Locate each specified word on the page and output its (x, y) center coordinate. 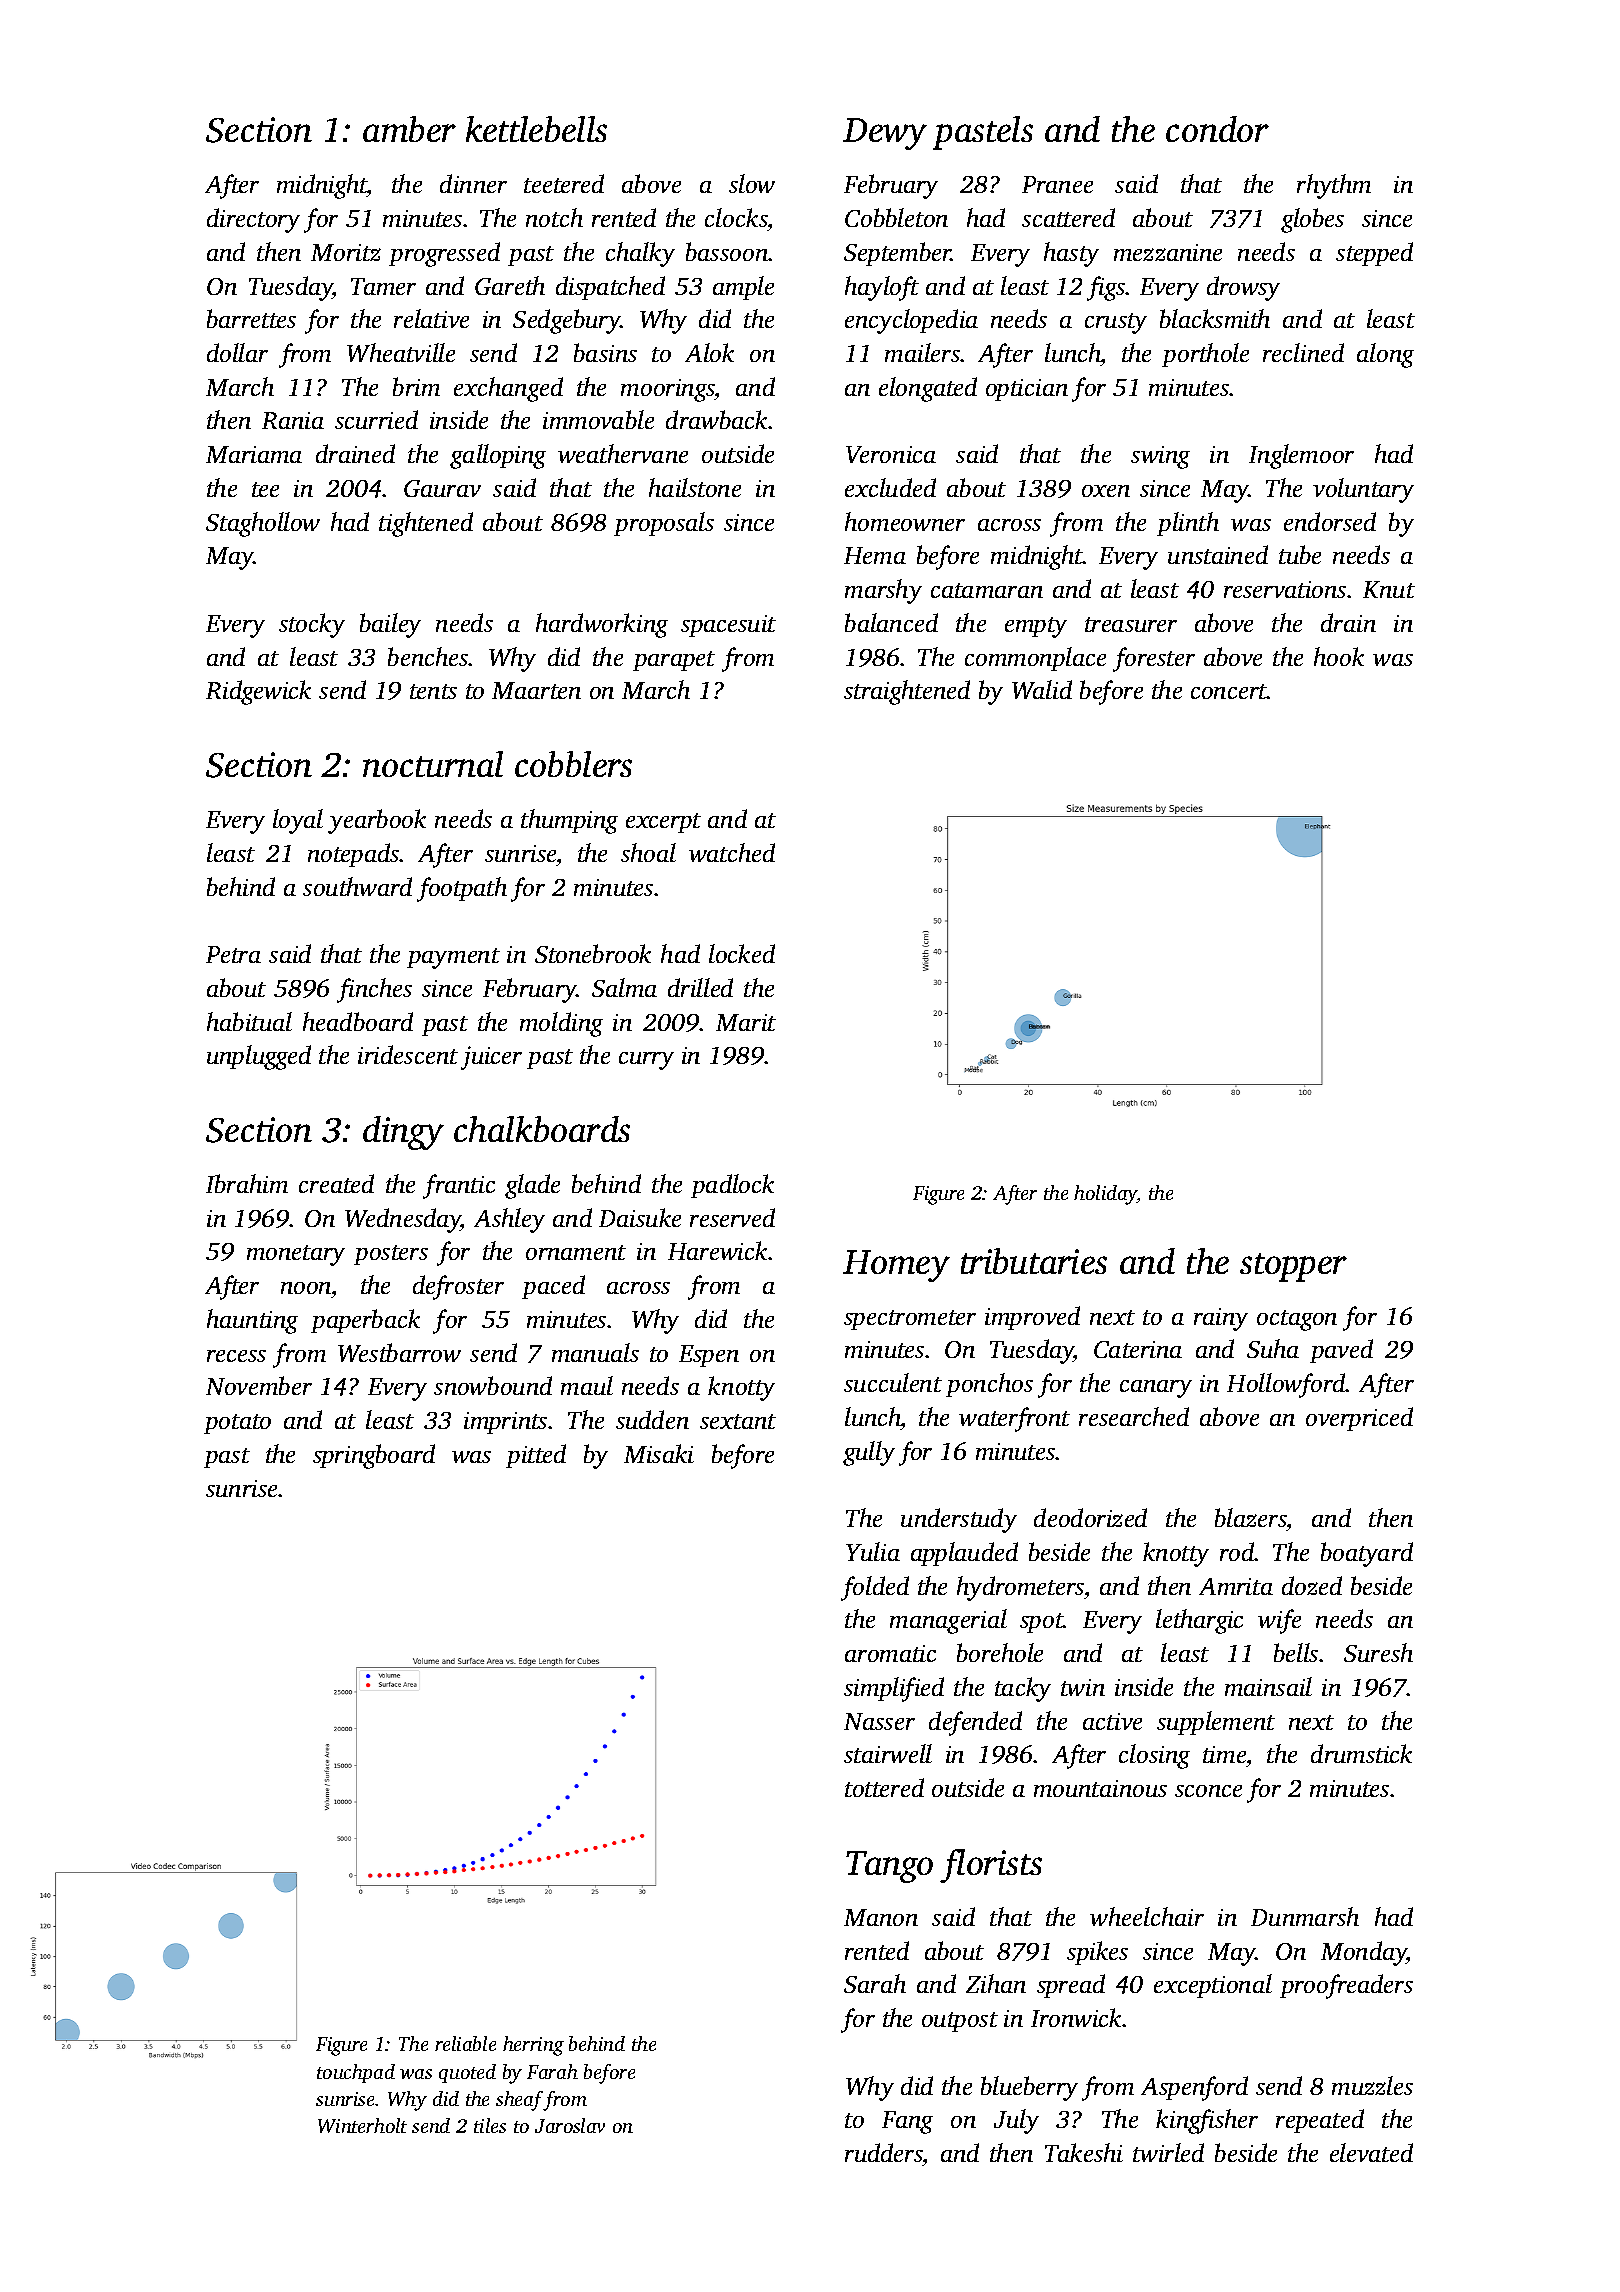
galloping (498, 456)
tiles (490, 2125)
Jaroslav (570, 2125)
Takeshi (1084, 2152)
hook (1339, 656)
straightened (907, 692)
